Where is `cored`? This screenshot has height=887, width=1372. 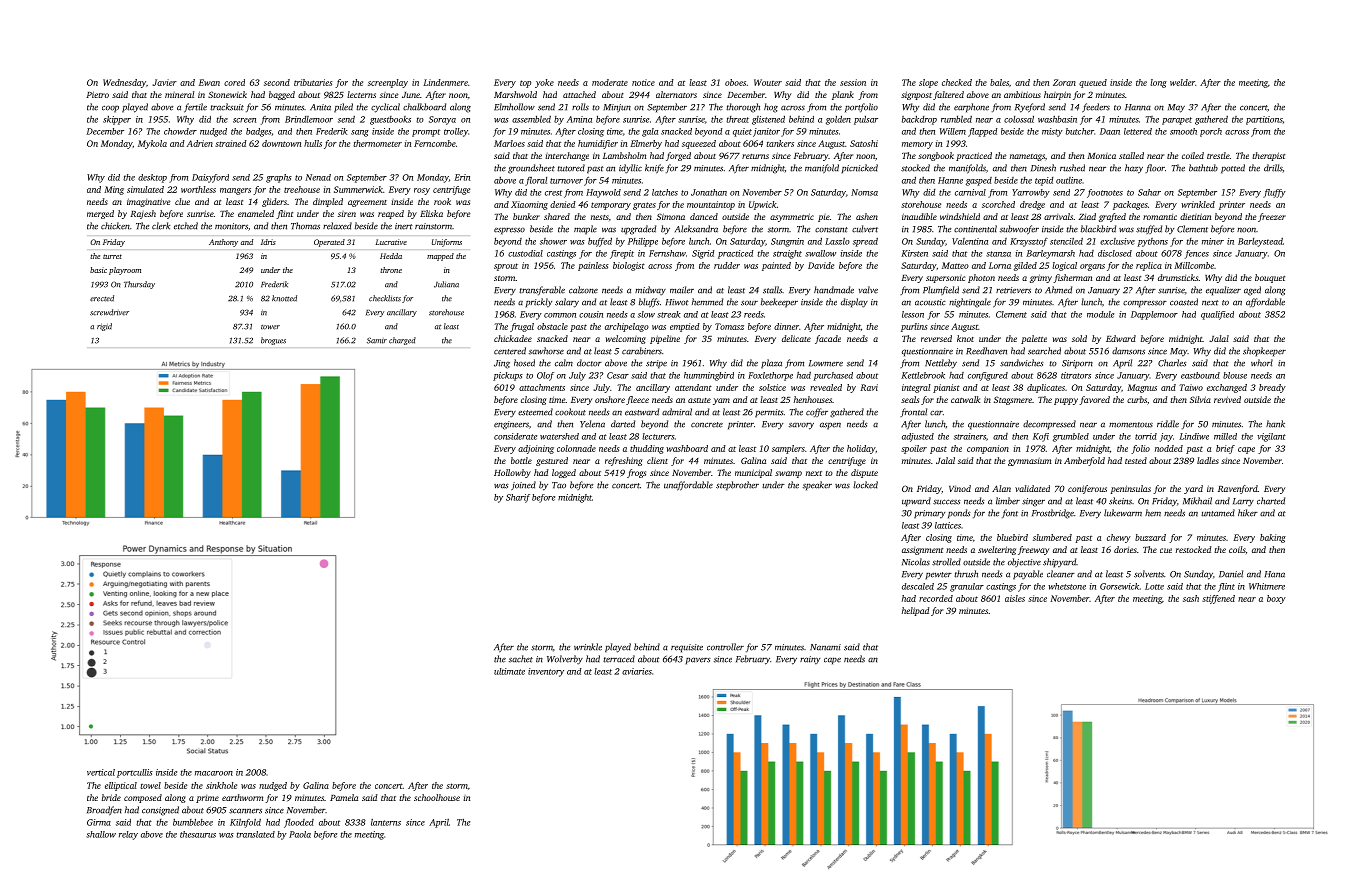
cored is located at coordinates (234, 82).
